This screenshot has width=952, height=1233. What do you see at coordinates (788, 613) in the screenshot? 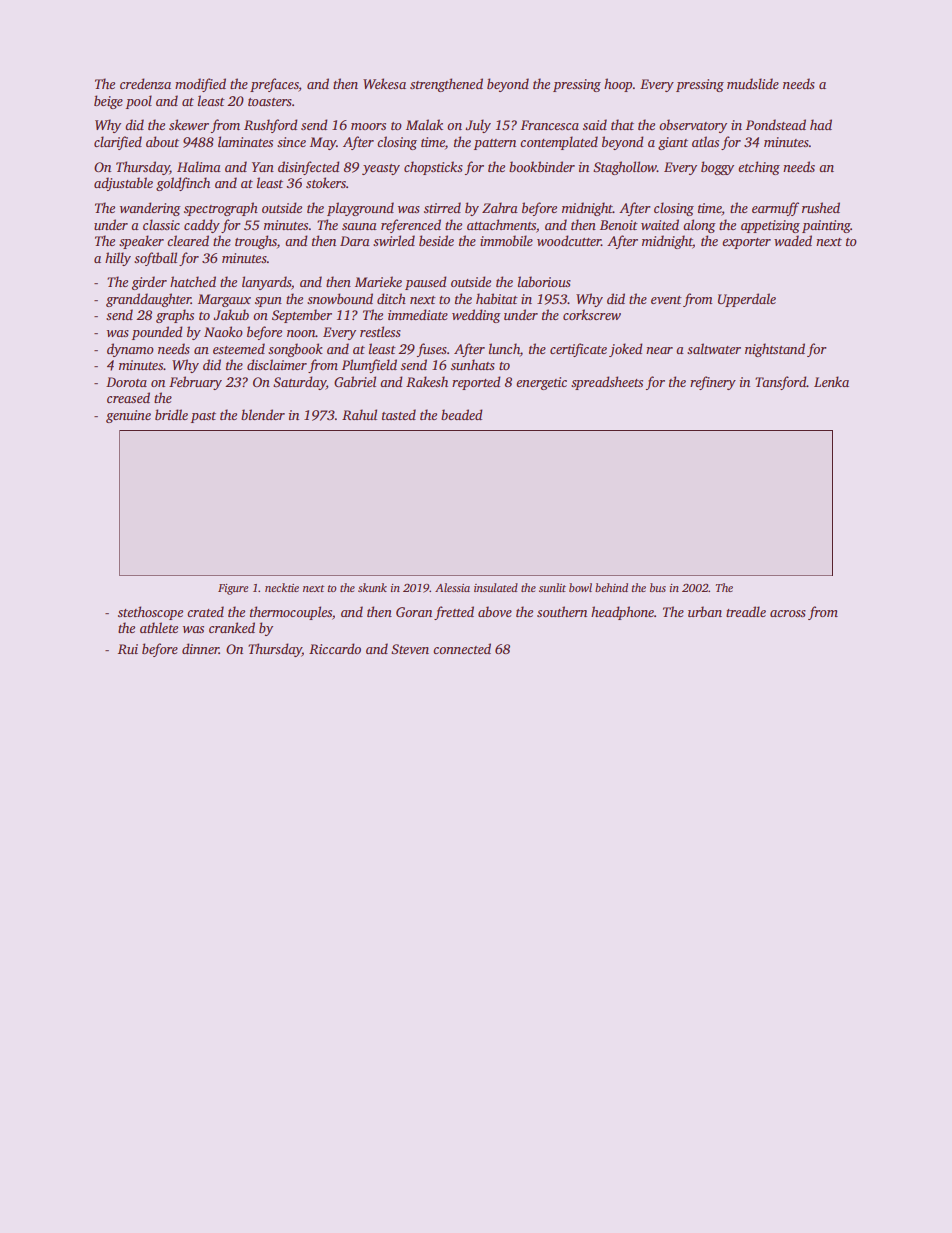
I see `across` at bounding box center [788, 613].
